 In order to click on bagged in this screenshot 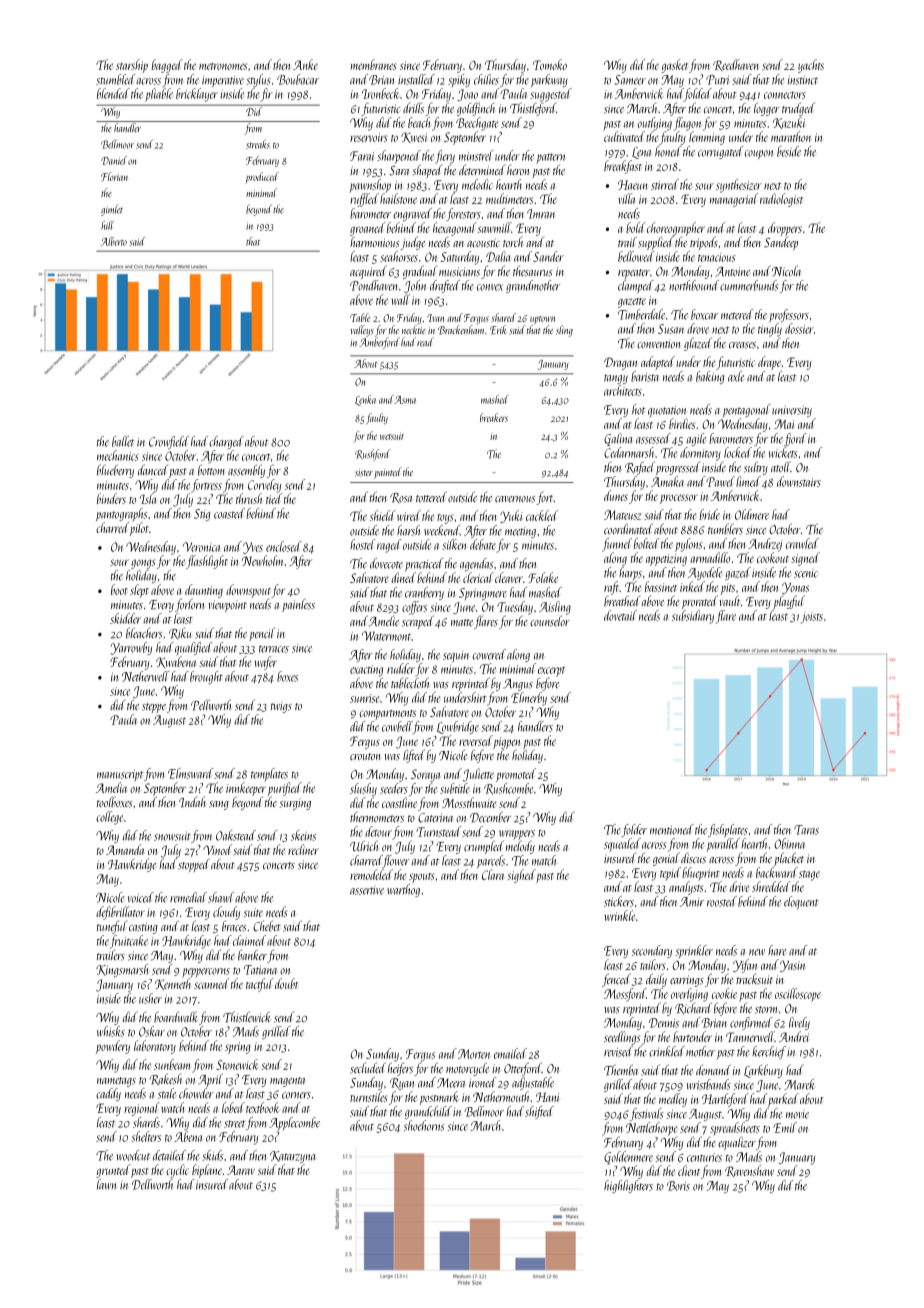, I will do `click(167, 66)`.
